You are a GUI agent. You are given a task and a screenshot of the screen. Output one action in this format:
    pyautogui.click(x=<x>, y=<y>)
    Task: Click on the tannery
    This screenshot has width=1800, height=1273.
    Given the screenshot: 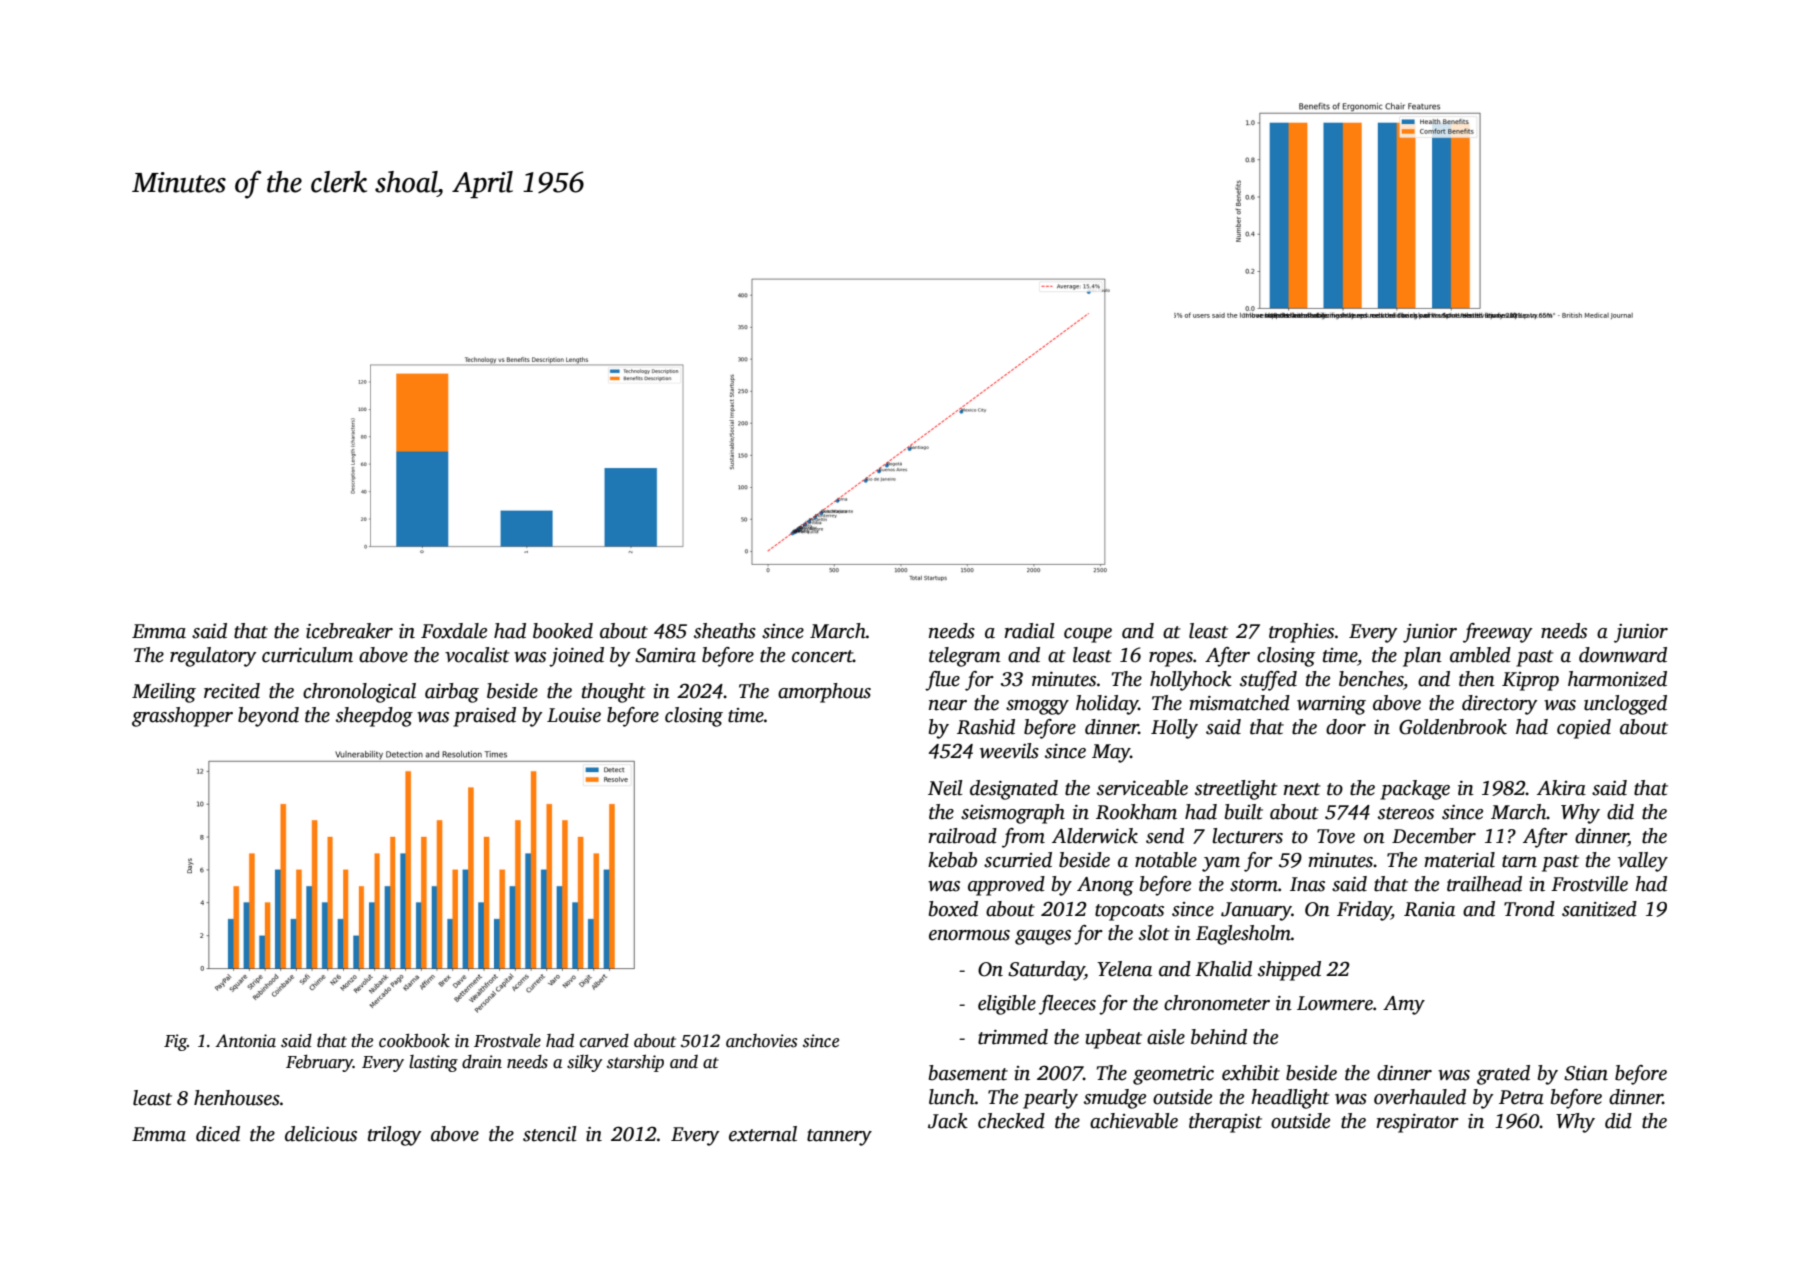 What is the action you would take?
    pyautogui.click(x=839, y=1137)
